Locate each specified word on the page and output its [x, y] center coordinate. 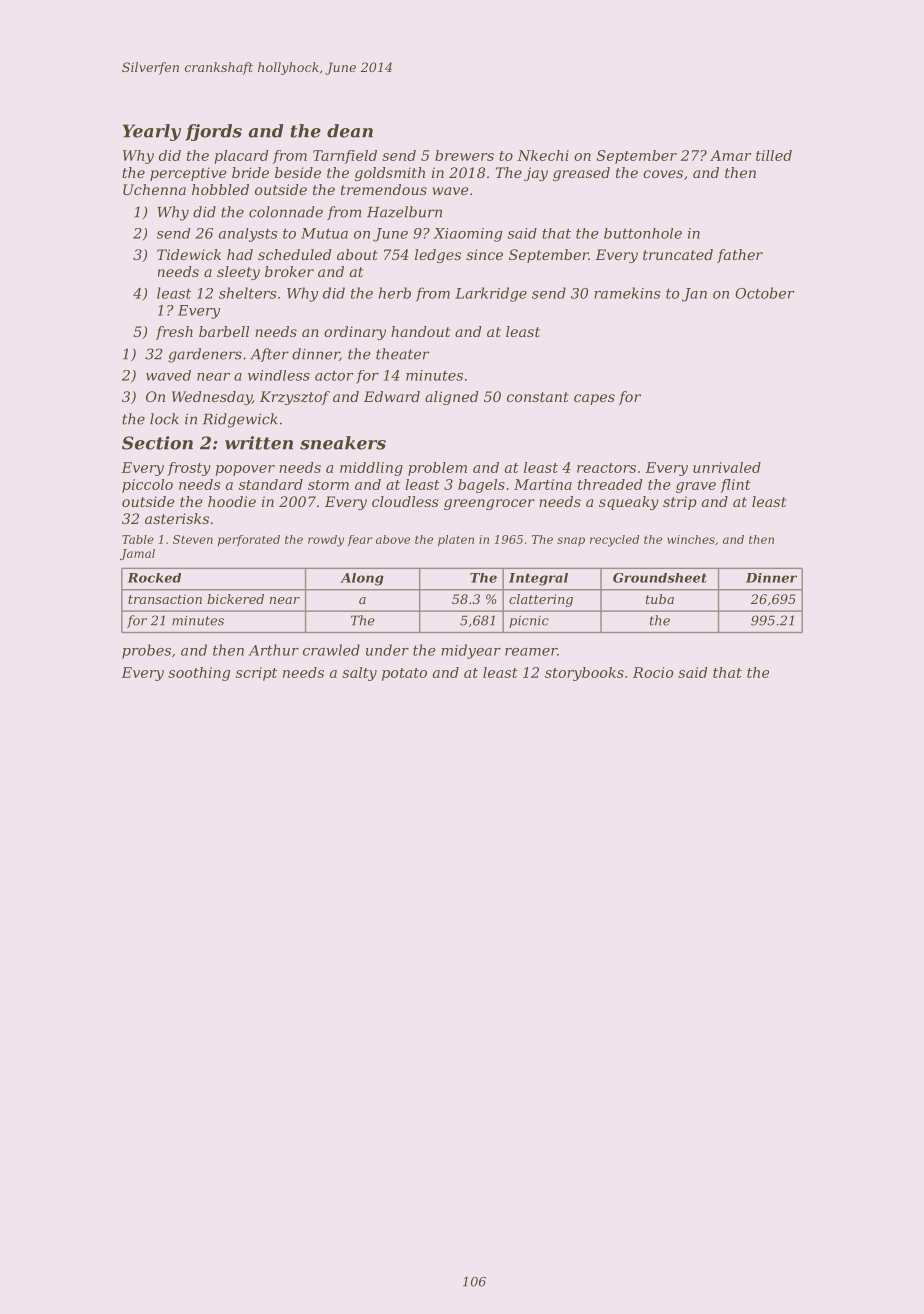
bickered [235, 599]
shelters [247, 293]
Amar [730, 155]
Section [157, 443]
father [740, 256]
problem [437, 469]
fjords [213, 132]
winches [691, 539]
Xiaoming [467, 235]
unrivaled [727, 467]
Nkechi [543, 155]
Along [362, 579]
